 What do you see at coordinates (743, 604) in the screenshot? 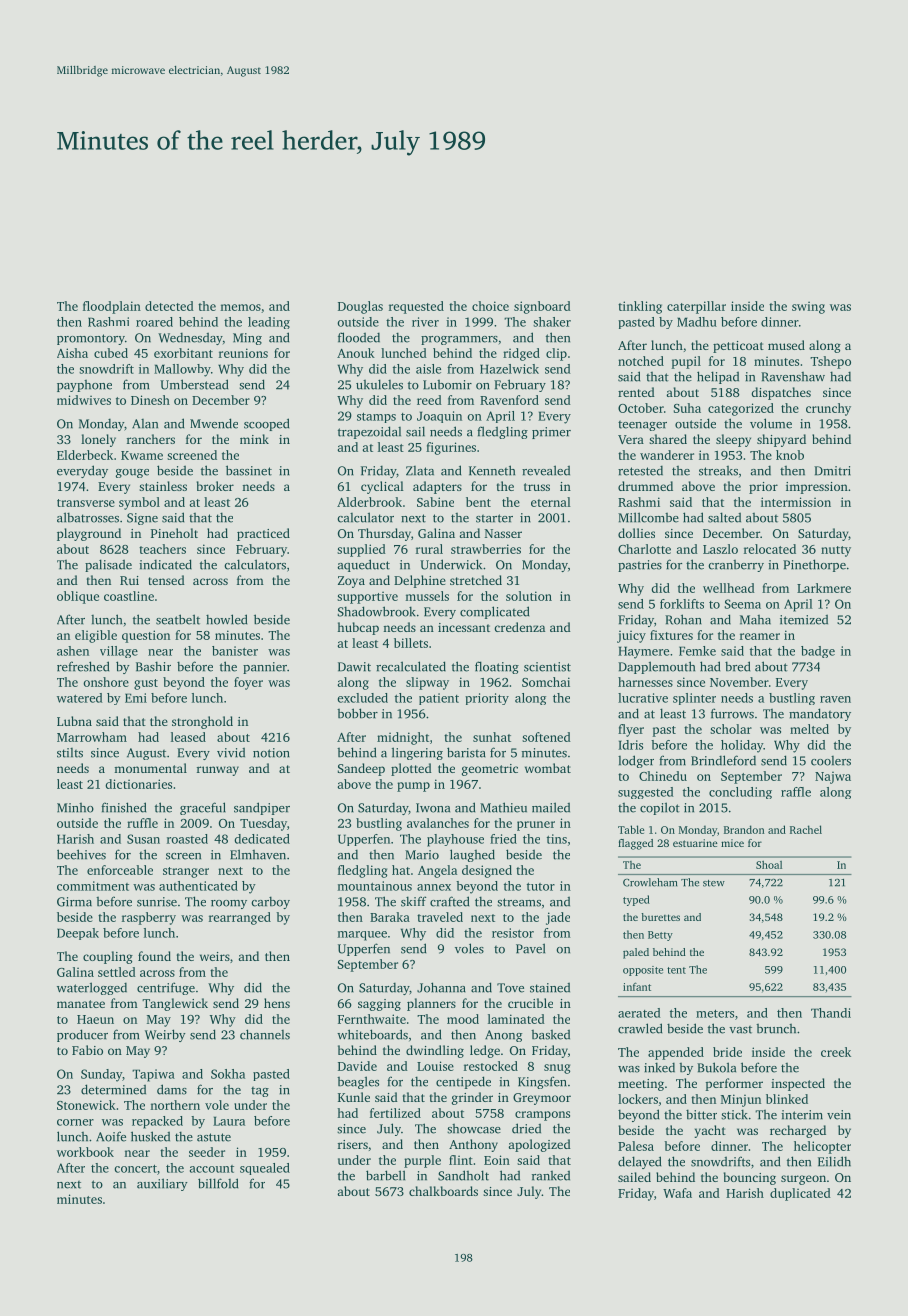
I see `Seema` at bounding box center [743, 604].
